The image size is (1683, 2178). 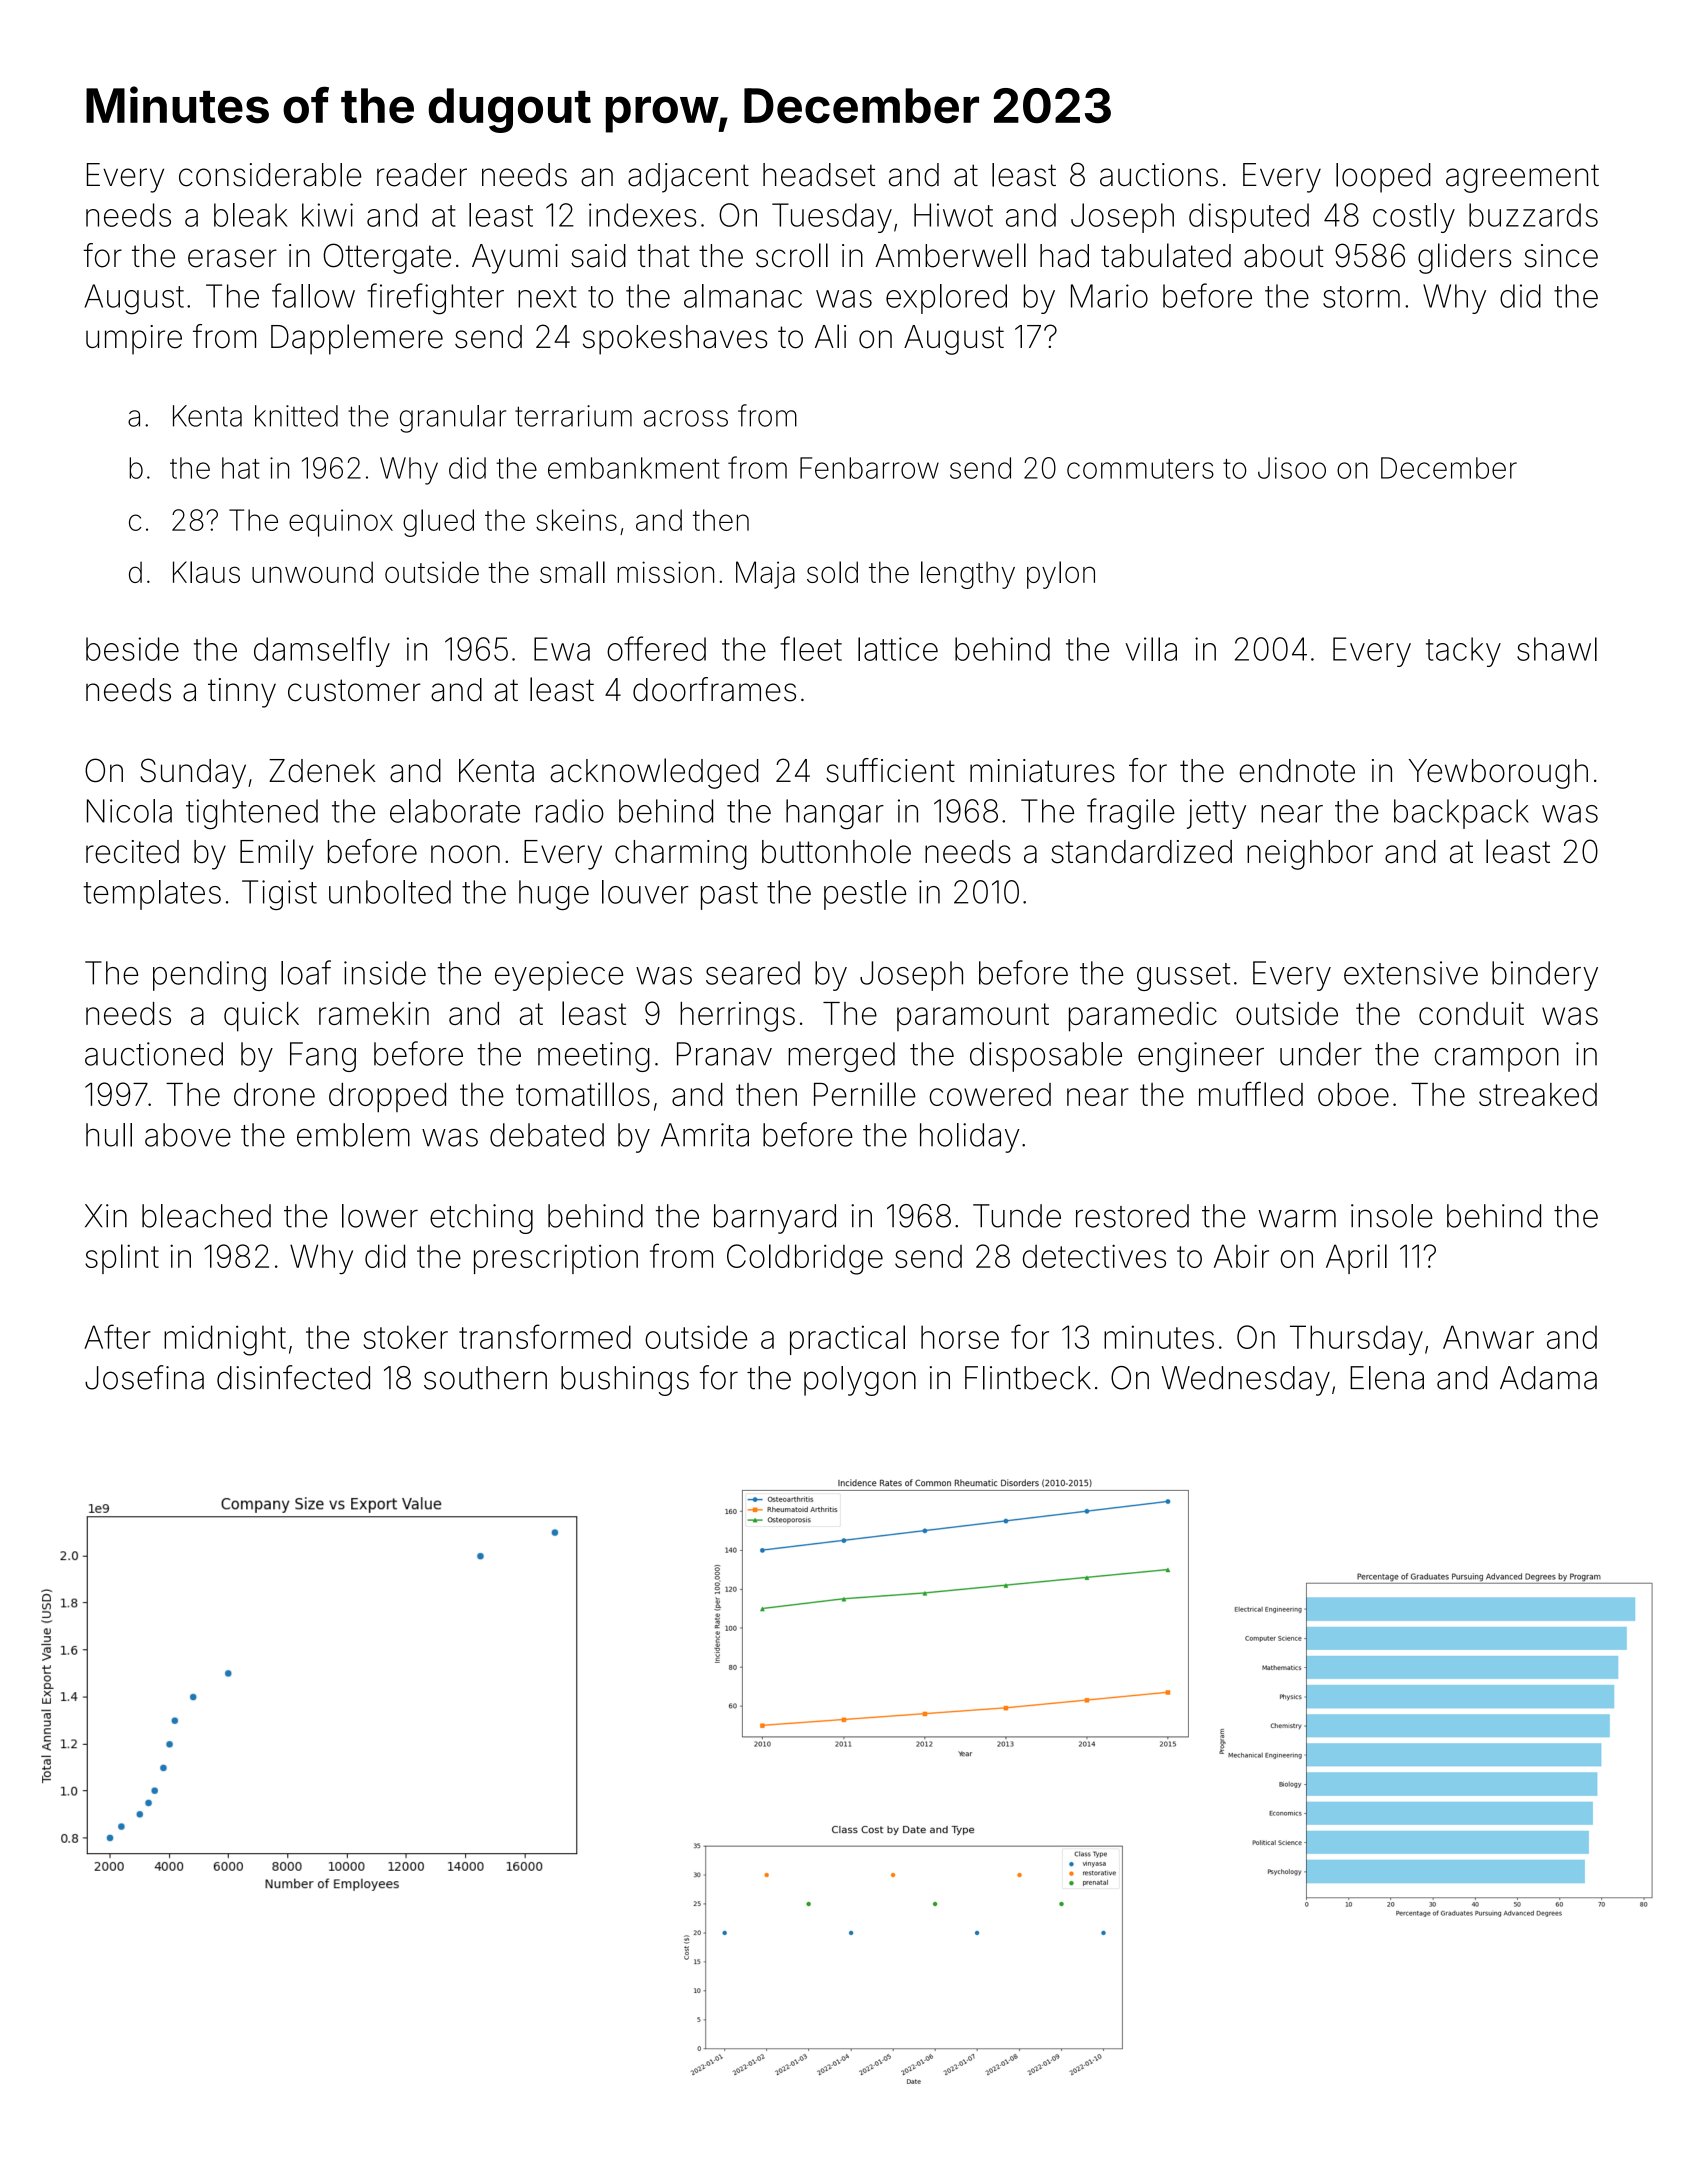 I want to click on debated, so click(x=547, y=1135).
